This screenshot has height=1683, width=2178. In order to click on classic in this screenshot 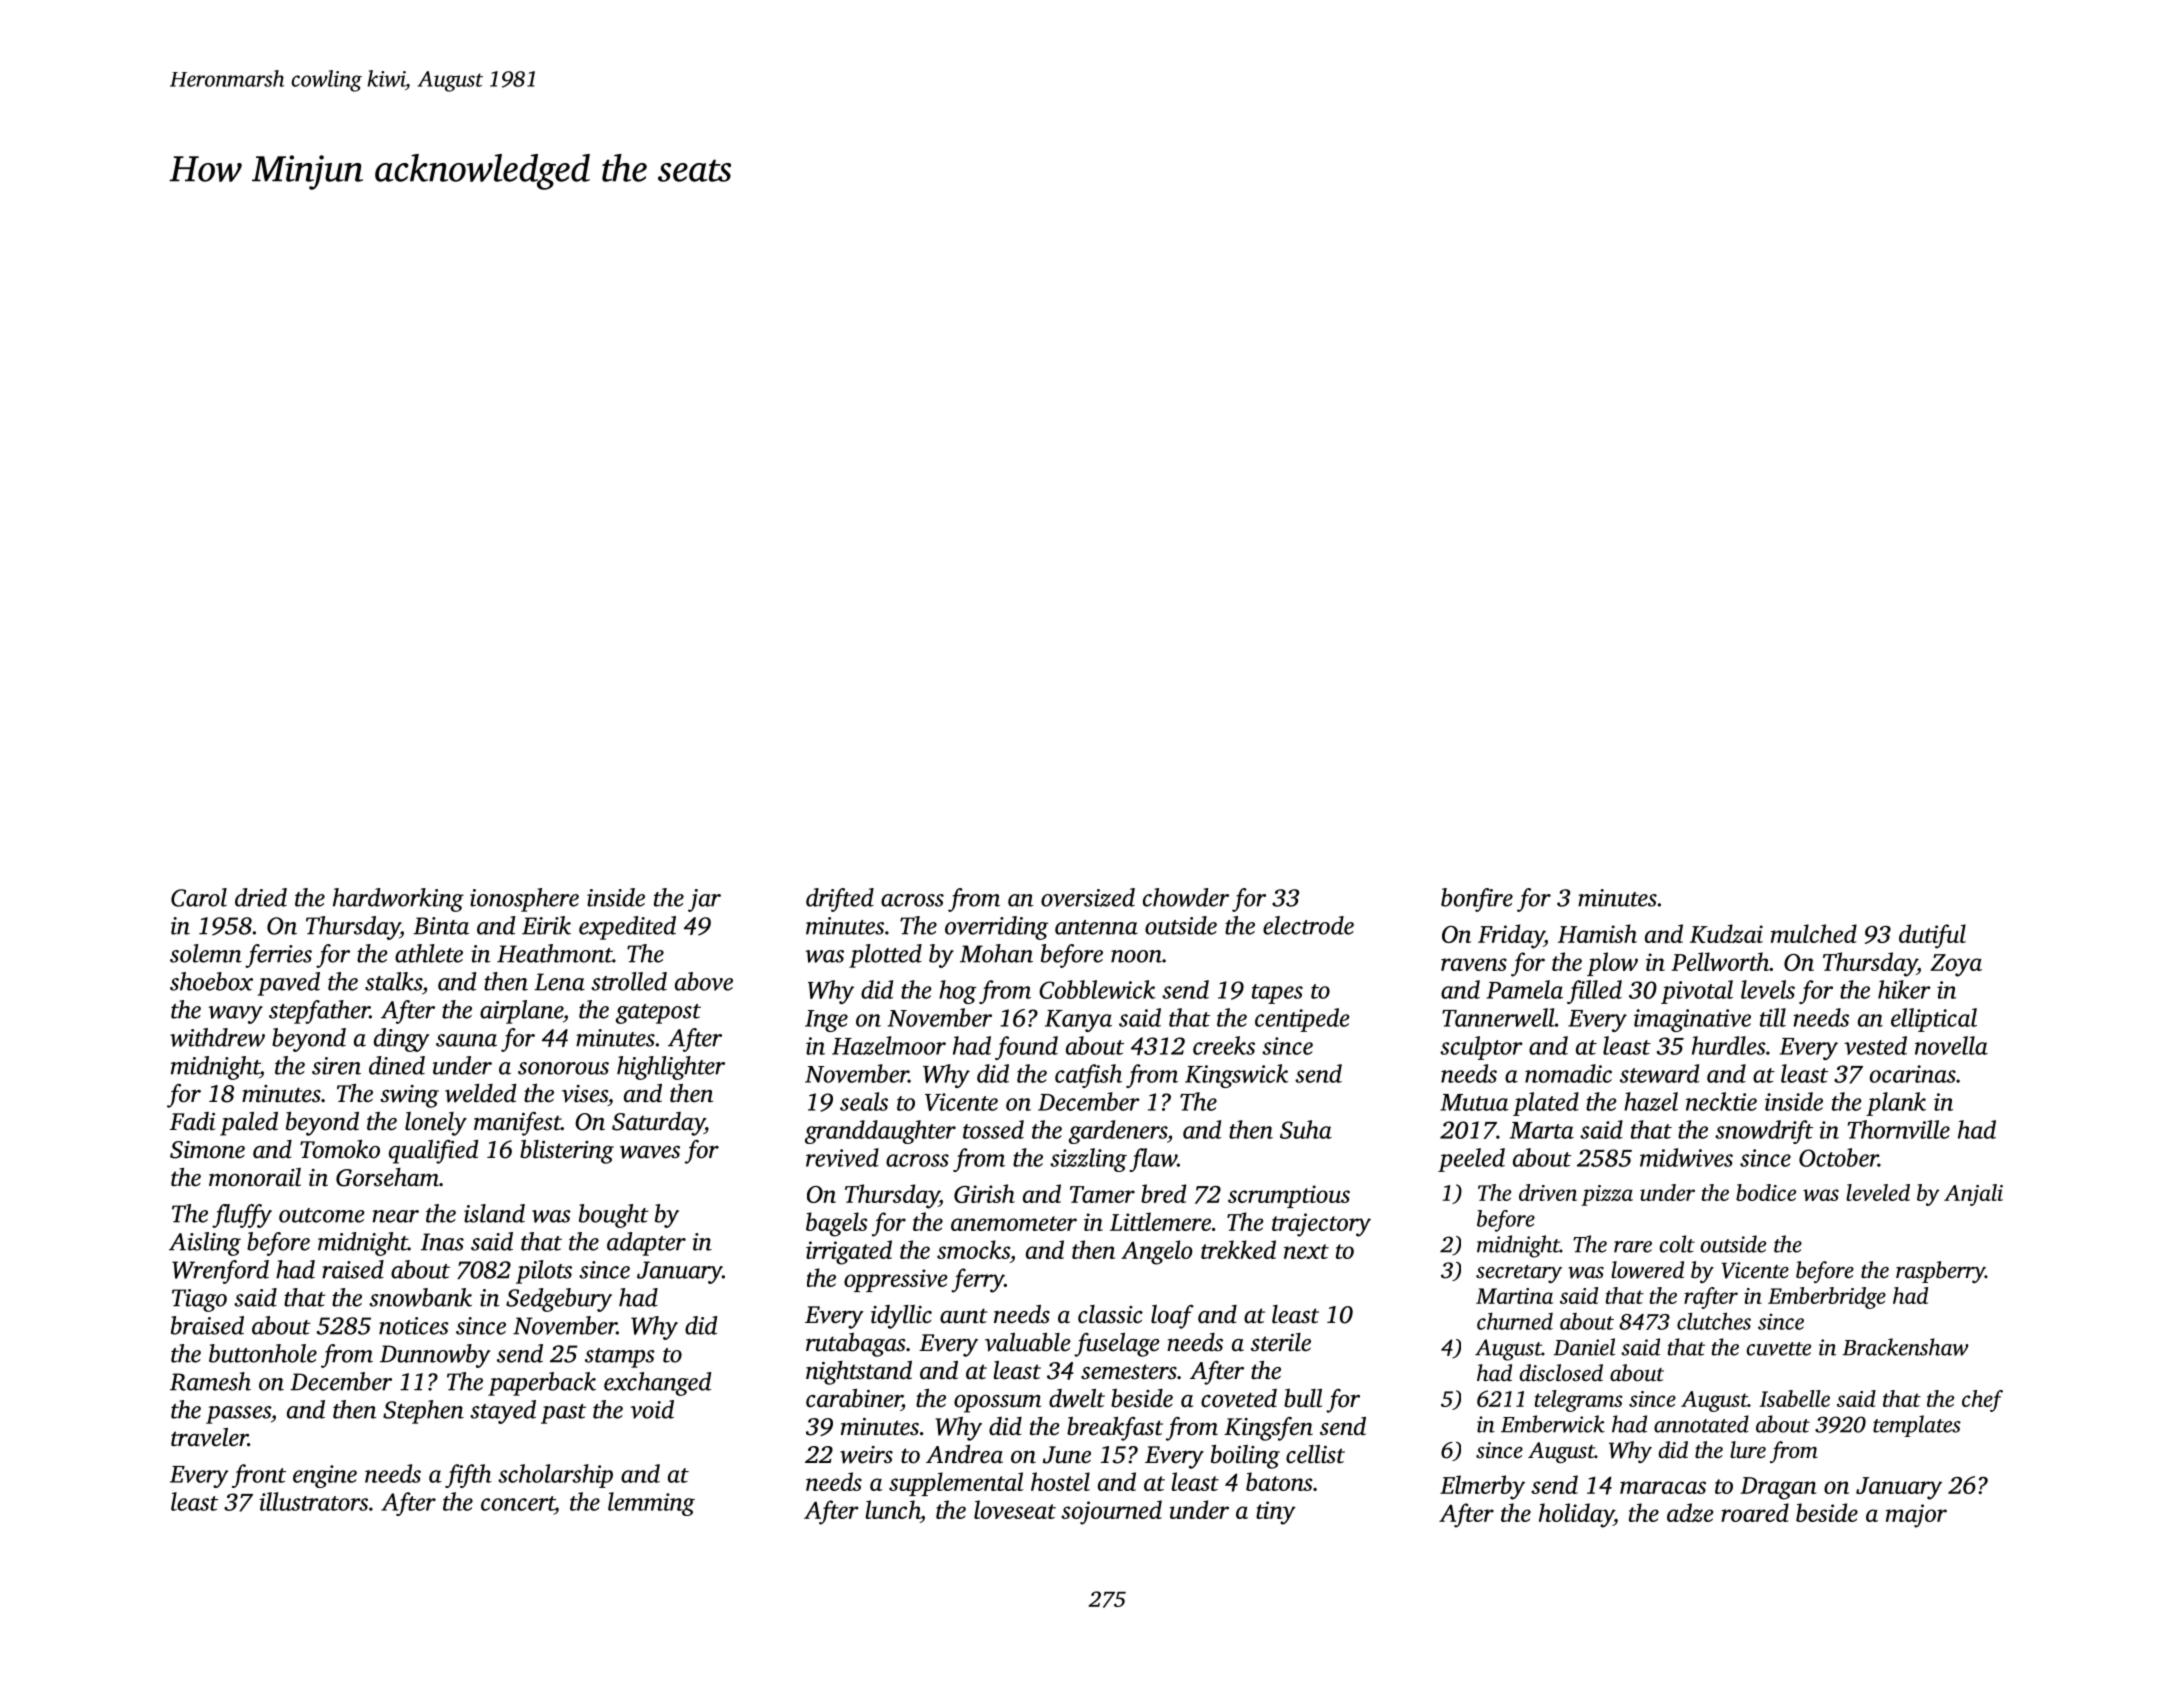, I will do `click(1110, 1314)`.
